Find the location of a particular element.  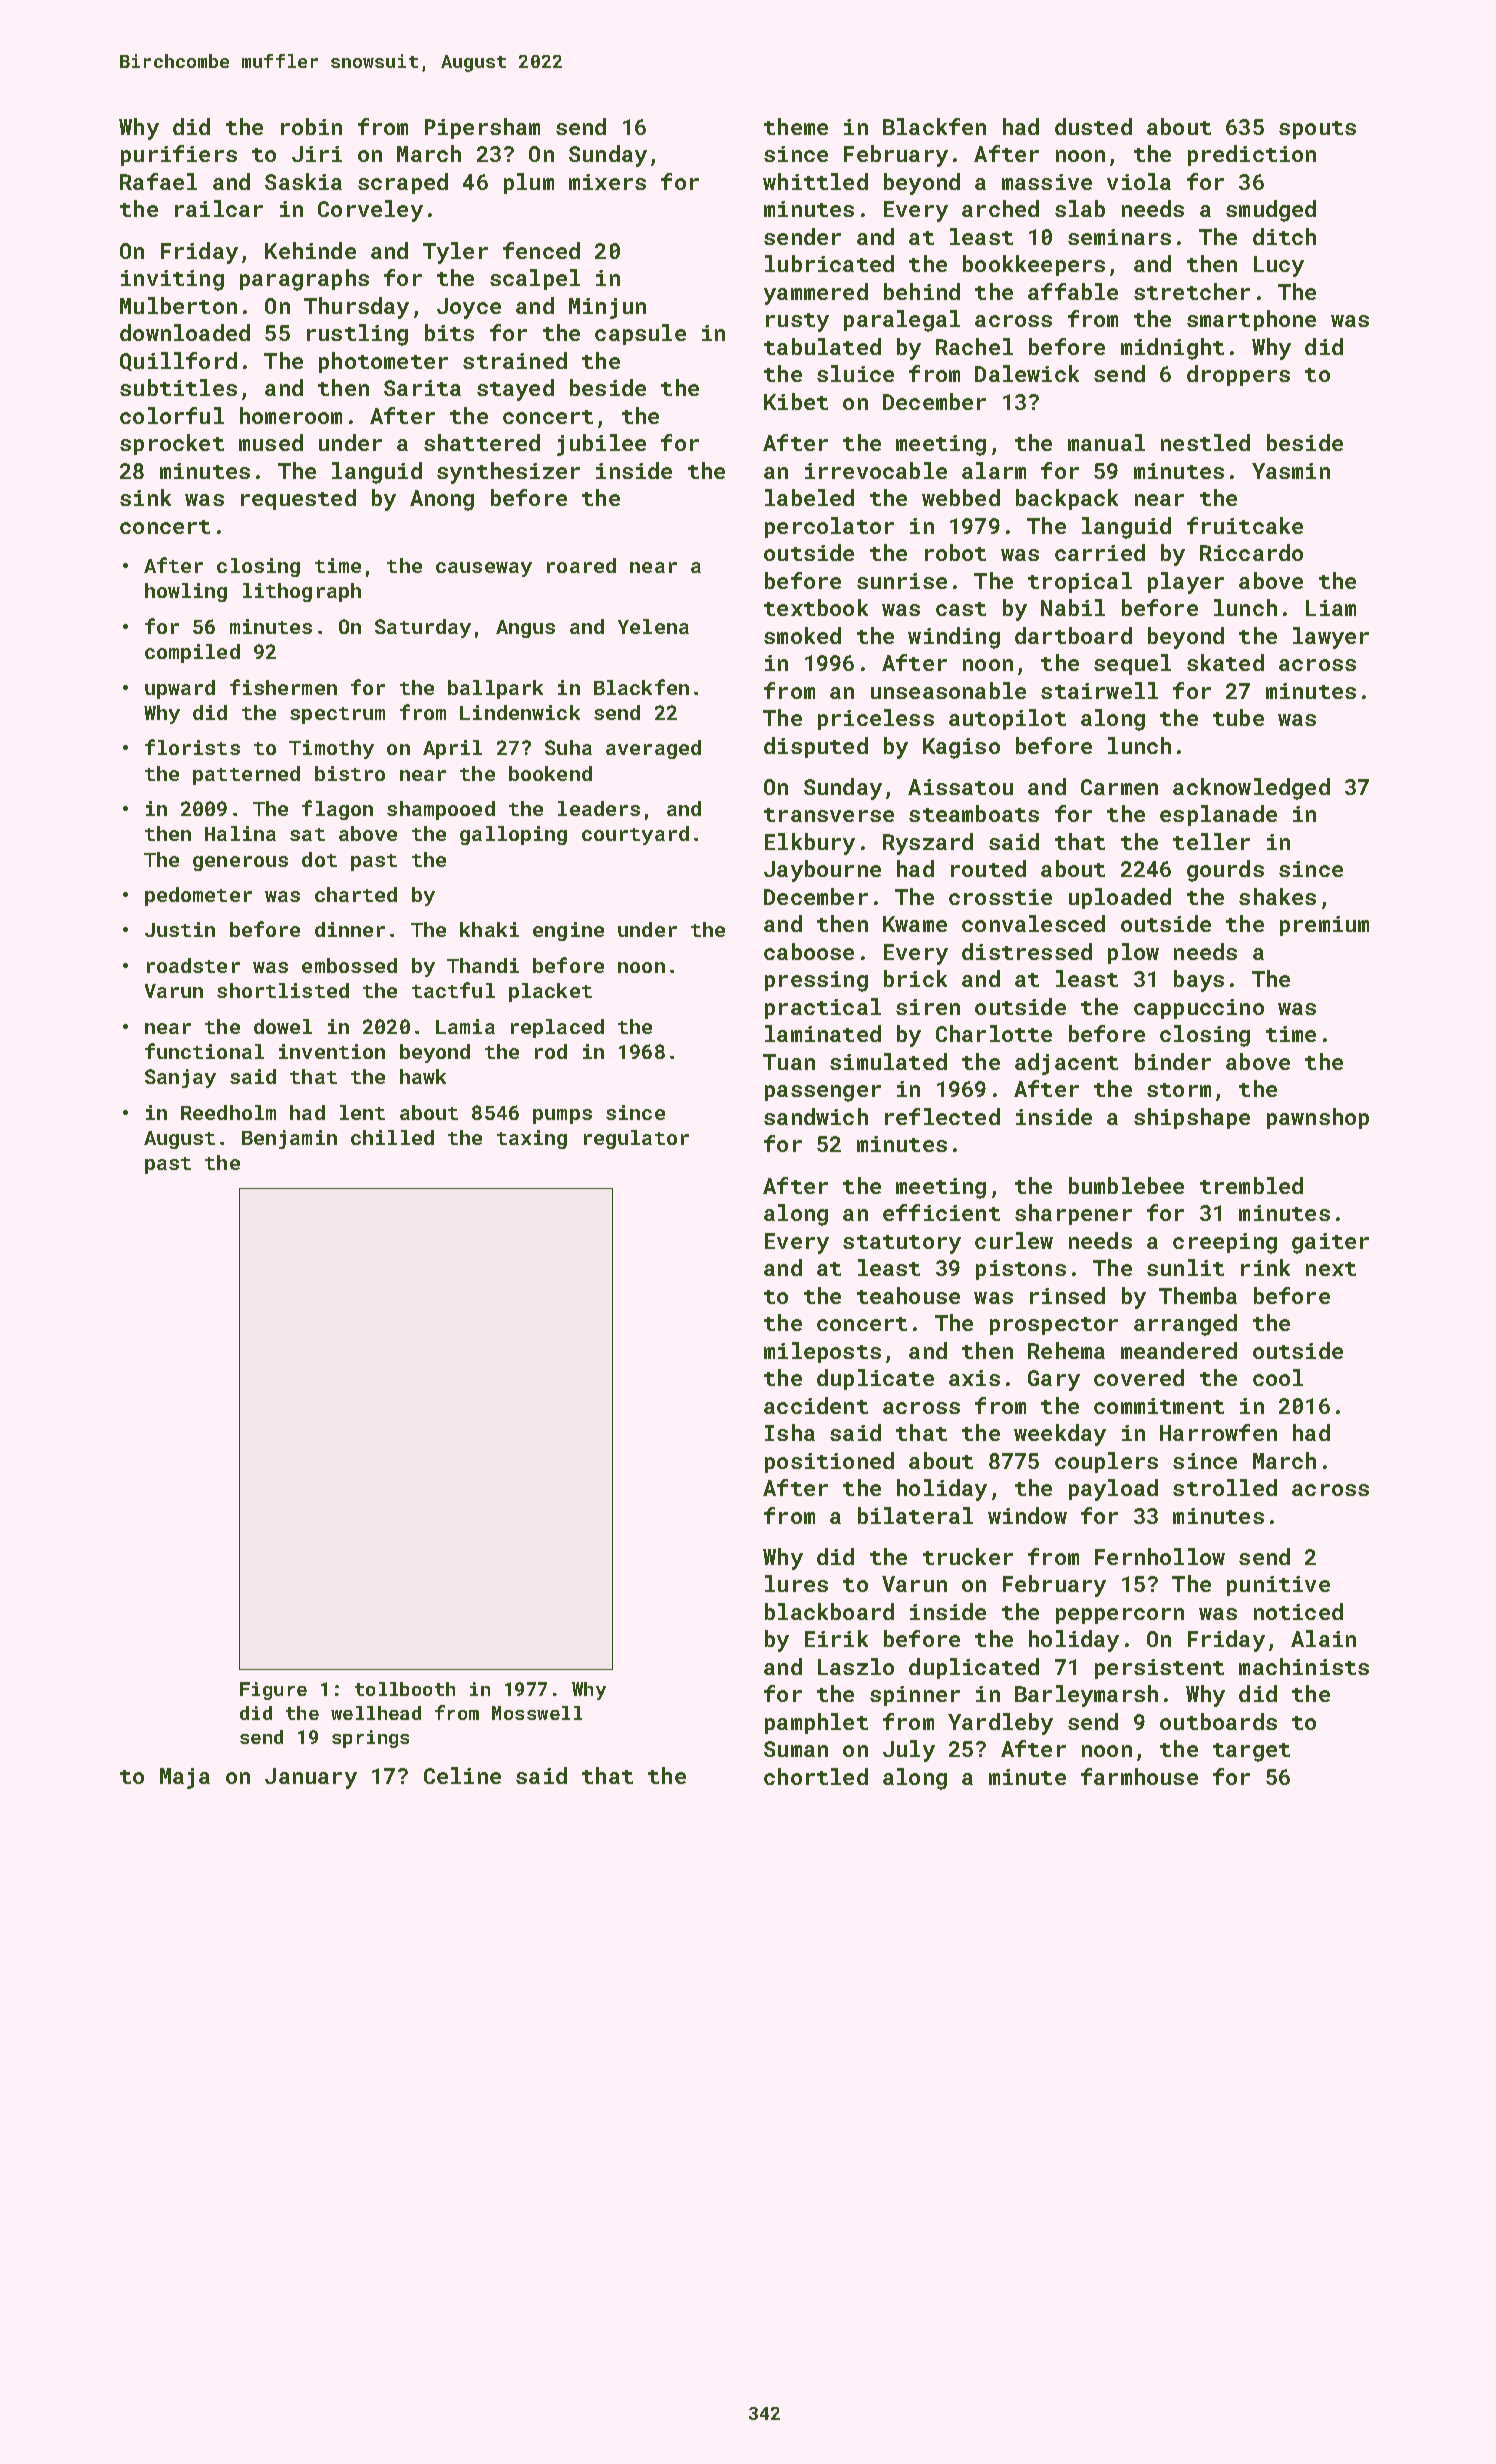

Figure is located at coordinates (273, 1691).
